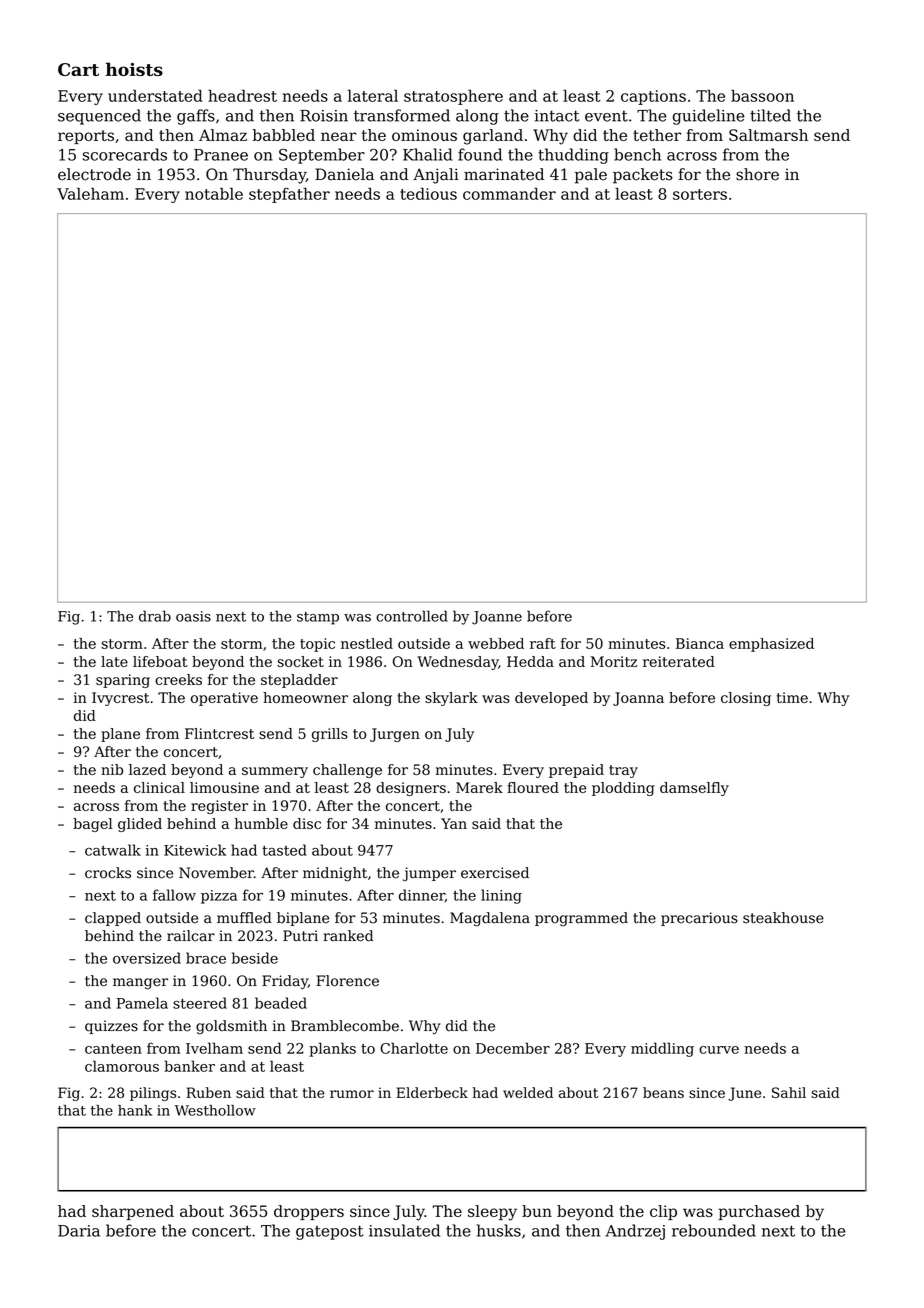 The image size is (924, 1308). What do you see at coordinates (783, 918) in the screenshot?
I see `steakhouse` at bounding box center [783, 918].
